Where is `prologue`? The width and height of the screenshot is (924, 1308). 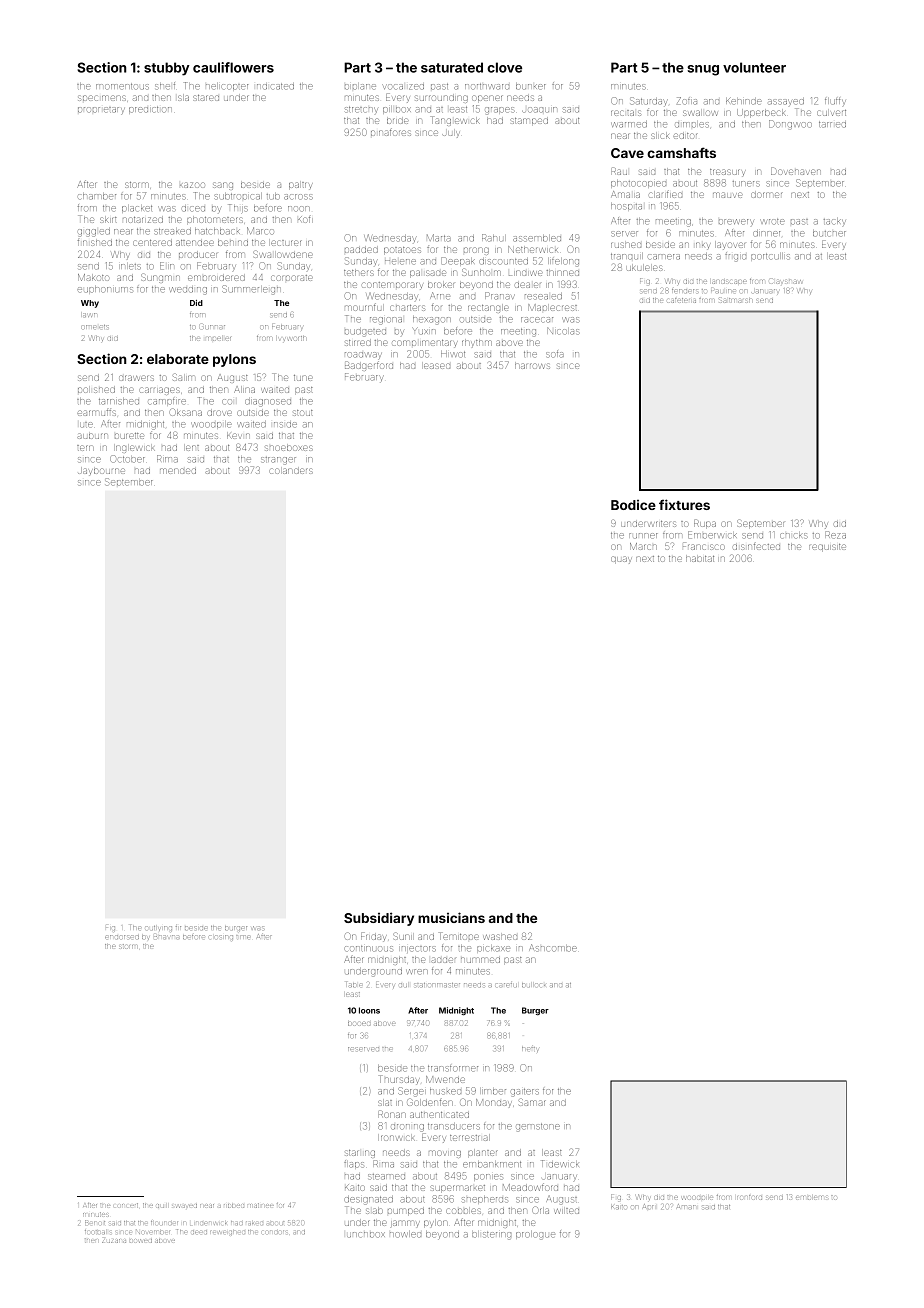 prologue is located at coordinates (535, 1235).
